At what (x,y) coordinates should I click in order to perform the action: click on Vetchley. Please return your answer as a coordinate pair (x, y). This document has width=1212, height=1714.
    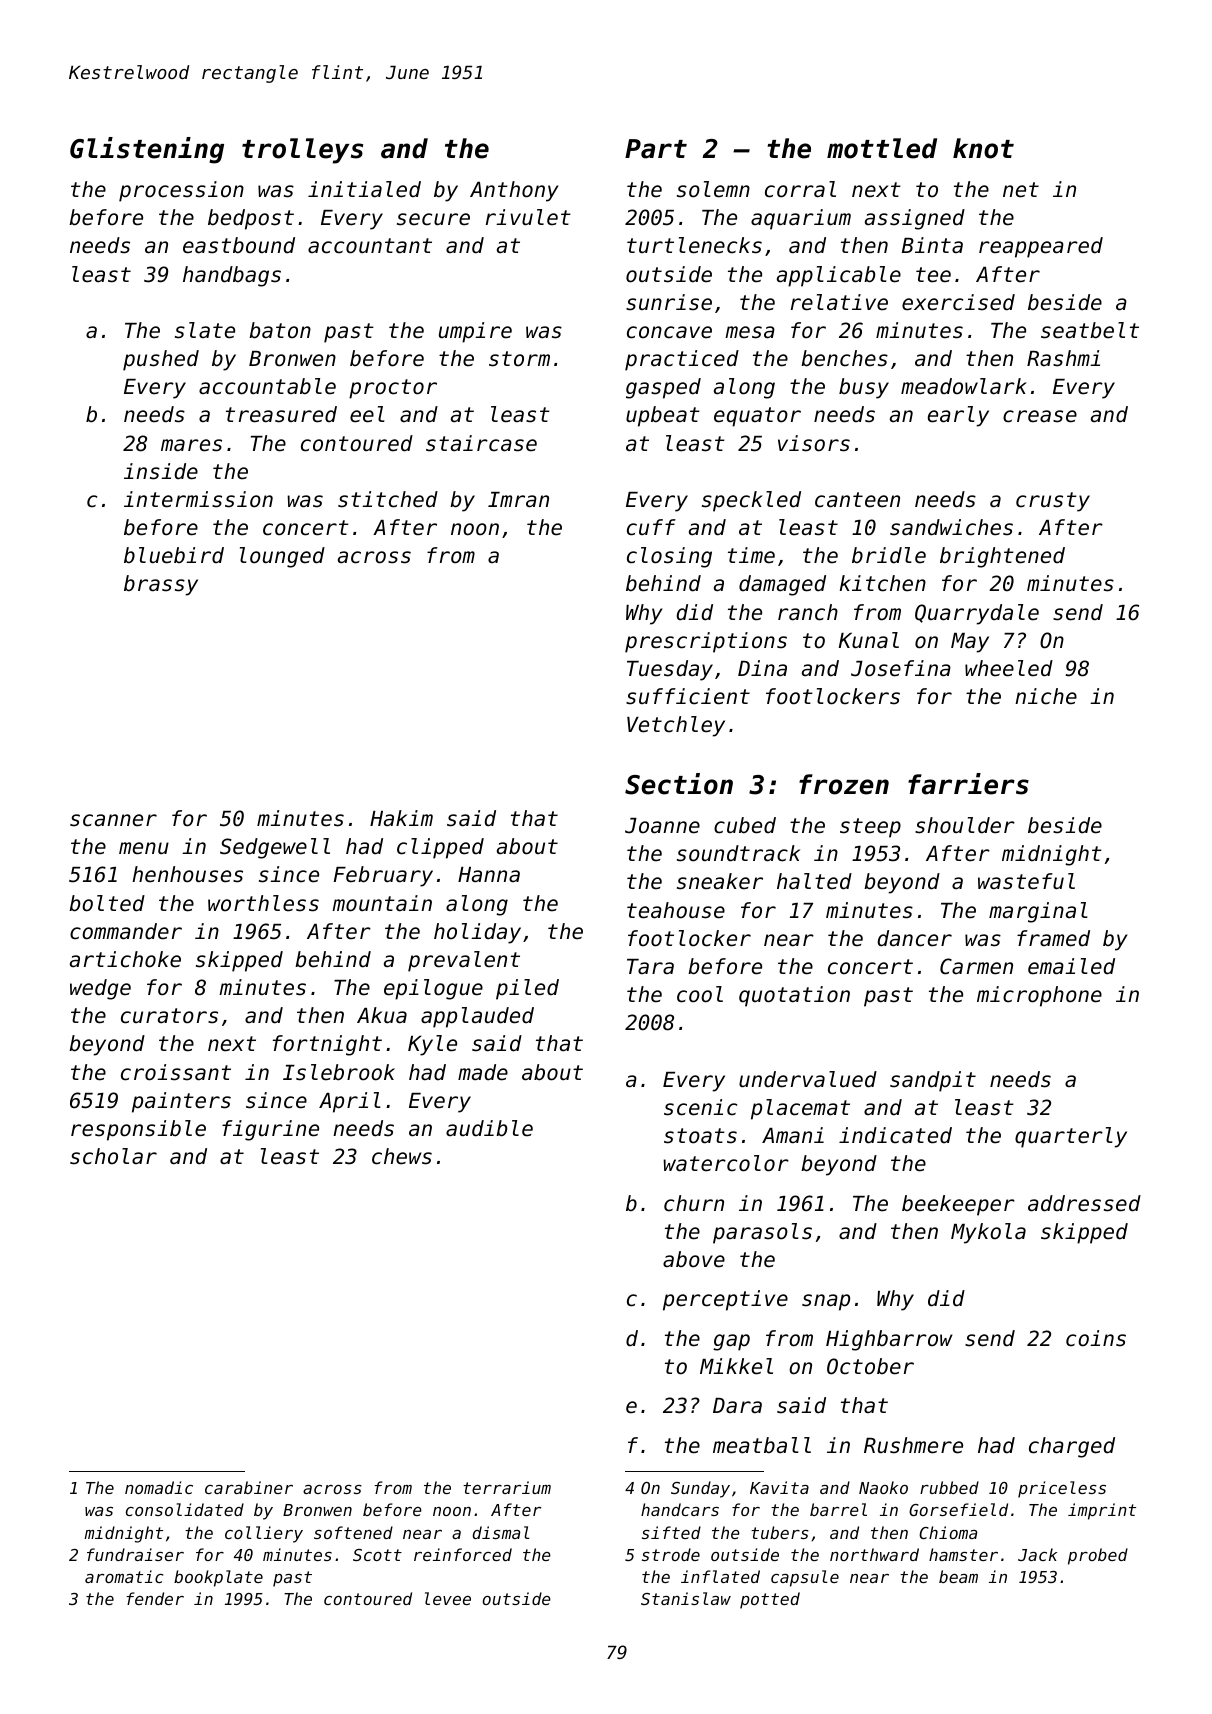
    Looking at the image, I should click on (676, 726).
